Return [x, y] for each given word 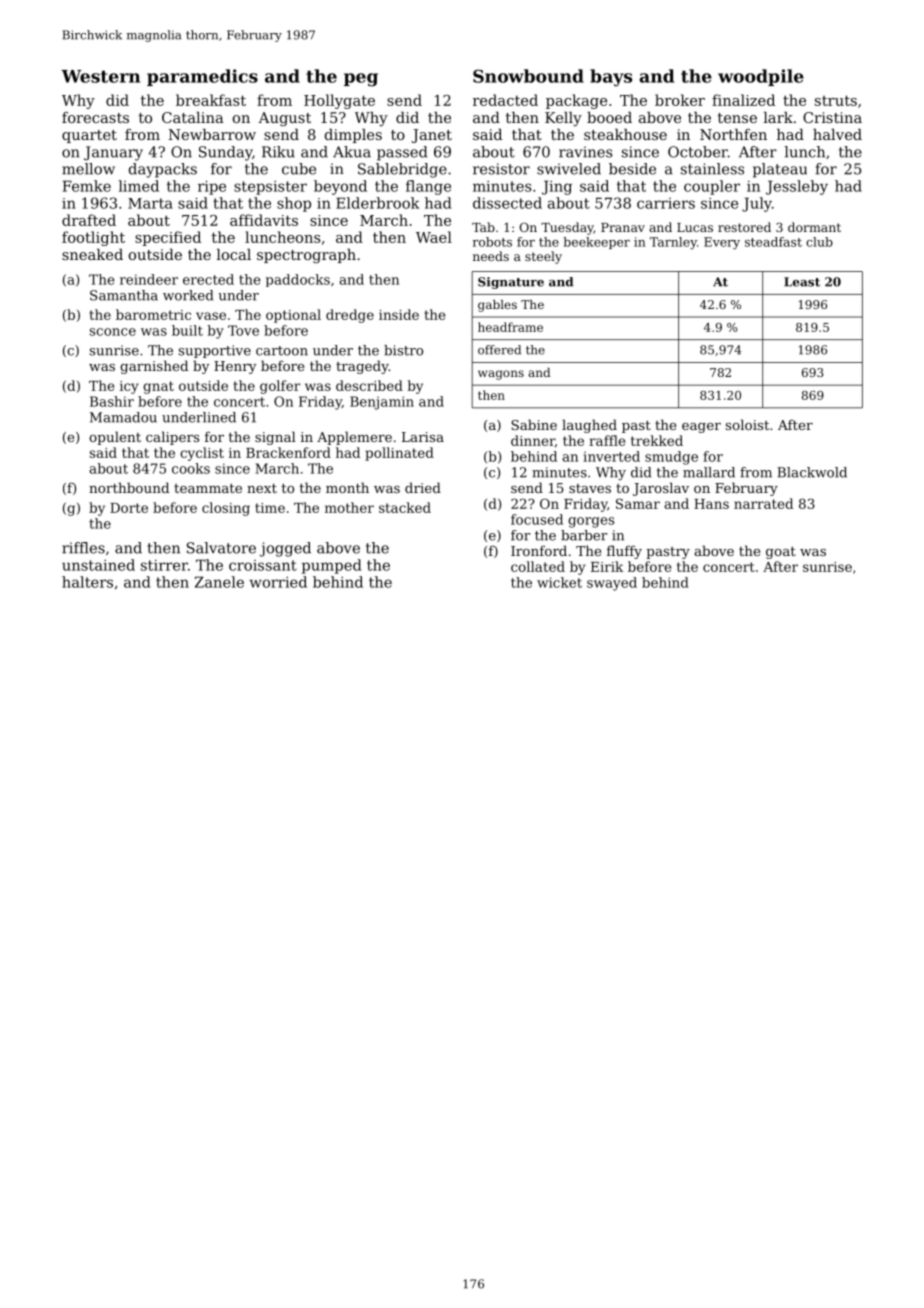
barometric [153, 314]
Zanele [219, 582]
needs [491, 256]
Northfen [733, 134]
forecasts [95, 117]
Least [802, 282]
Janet [432, 136]
